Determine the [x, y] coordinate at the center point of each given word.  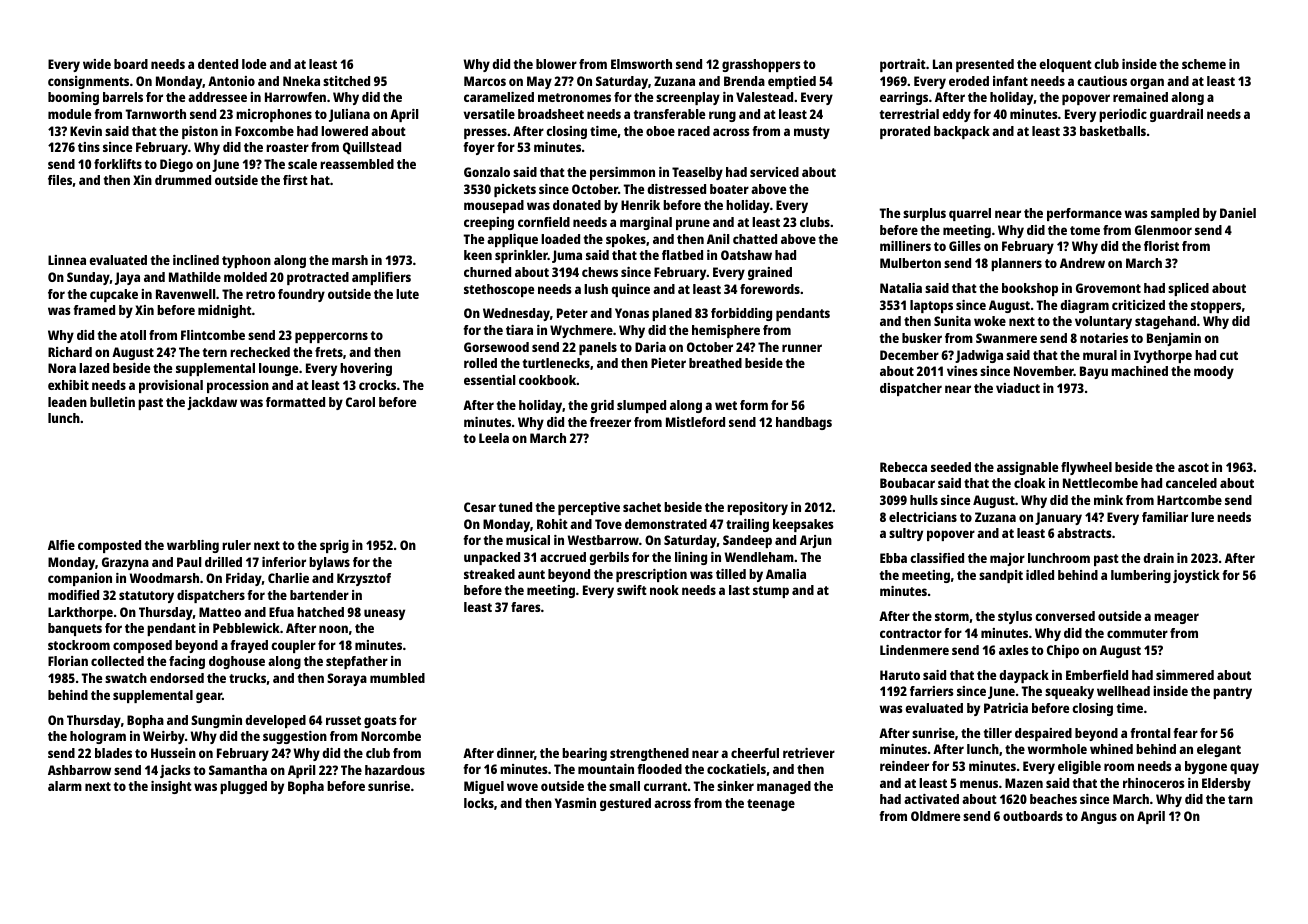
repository [757, 508]
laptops [931, 306]
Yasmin [575, 803]
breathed [715, 363]
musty [812, 133]
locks [479, 803]
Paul [189, 562]
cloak [1029, 483]
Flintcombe [213, 335]
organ [1147, 83]
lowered [344, 131]
